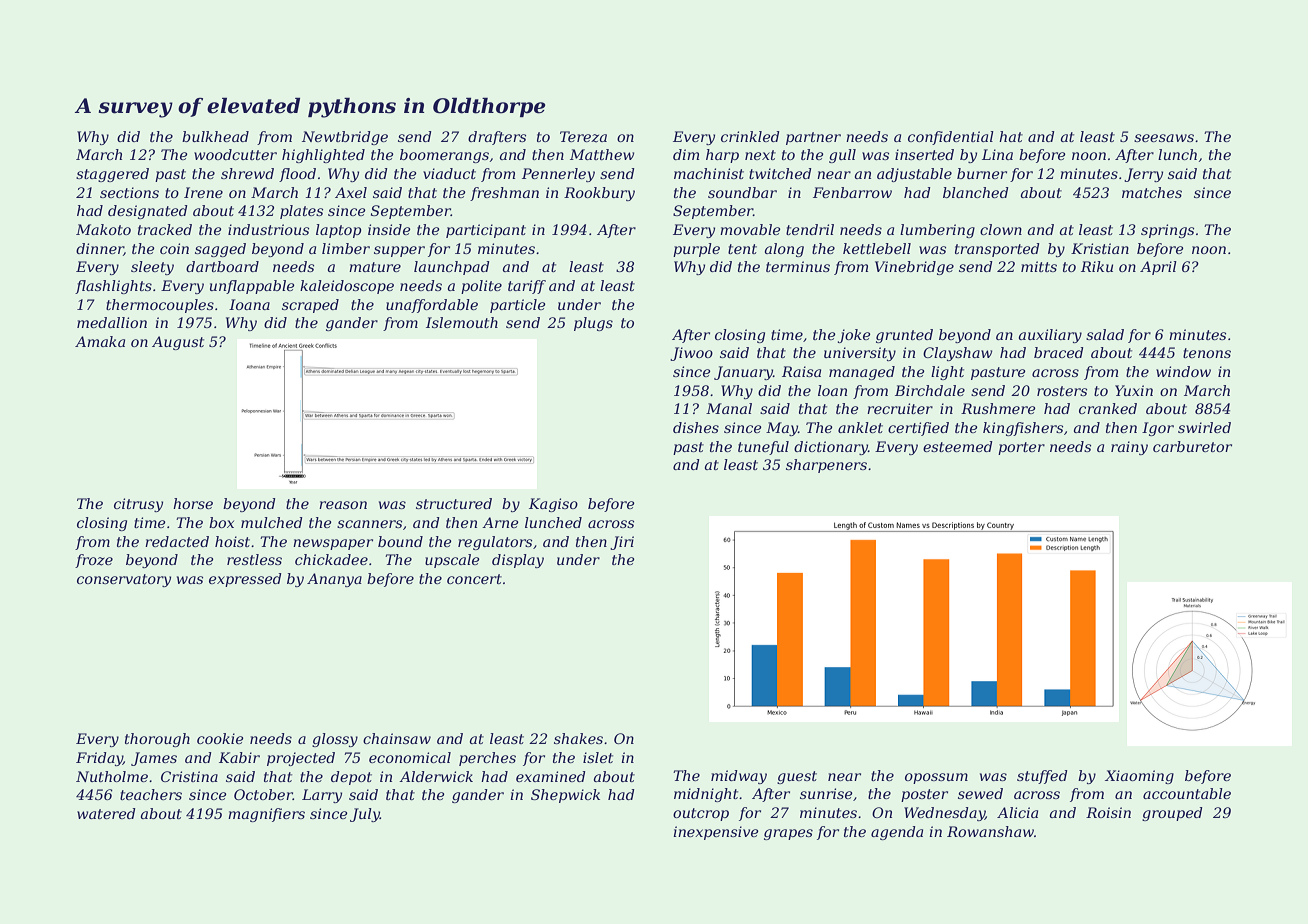  I want to click on participant, so click(486, 231).
